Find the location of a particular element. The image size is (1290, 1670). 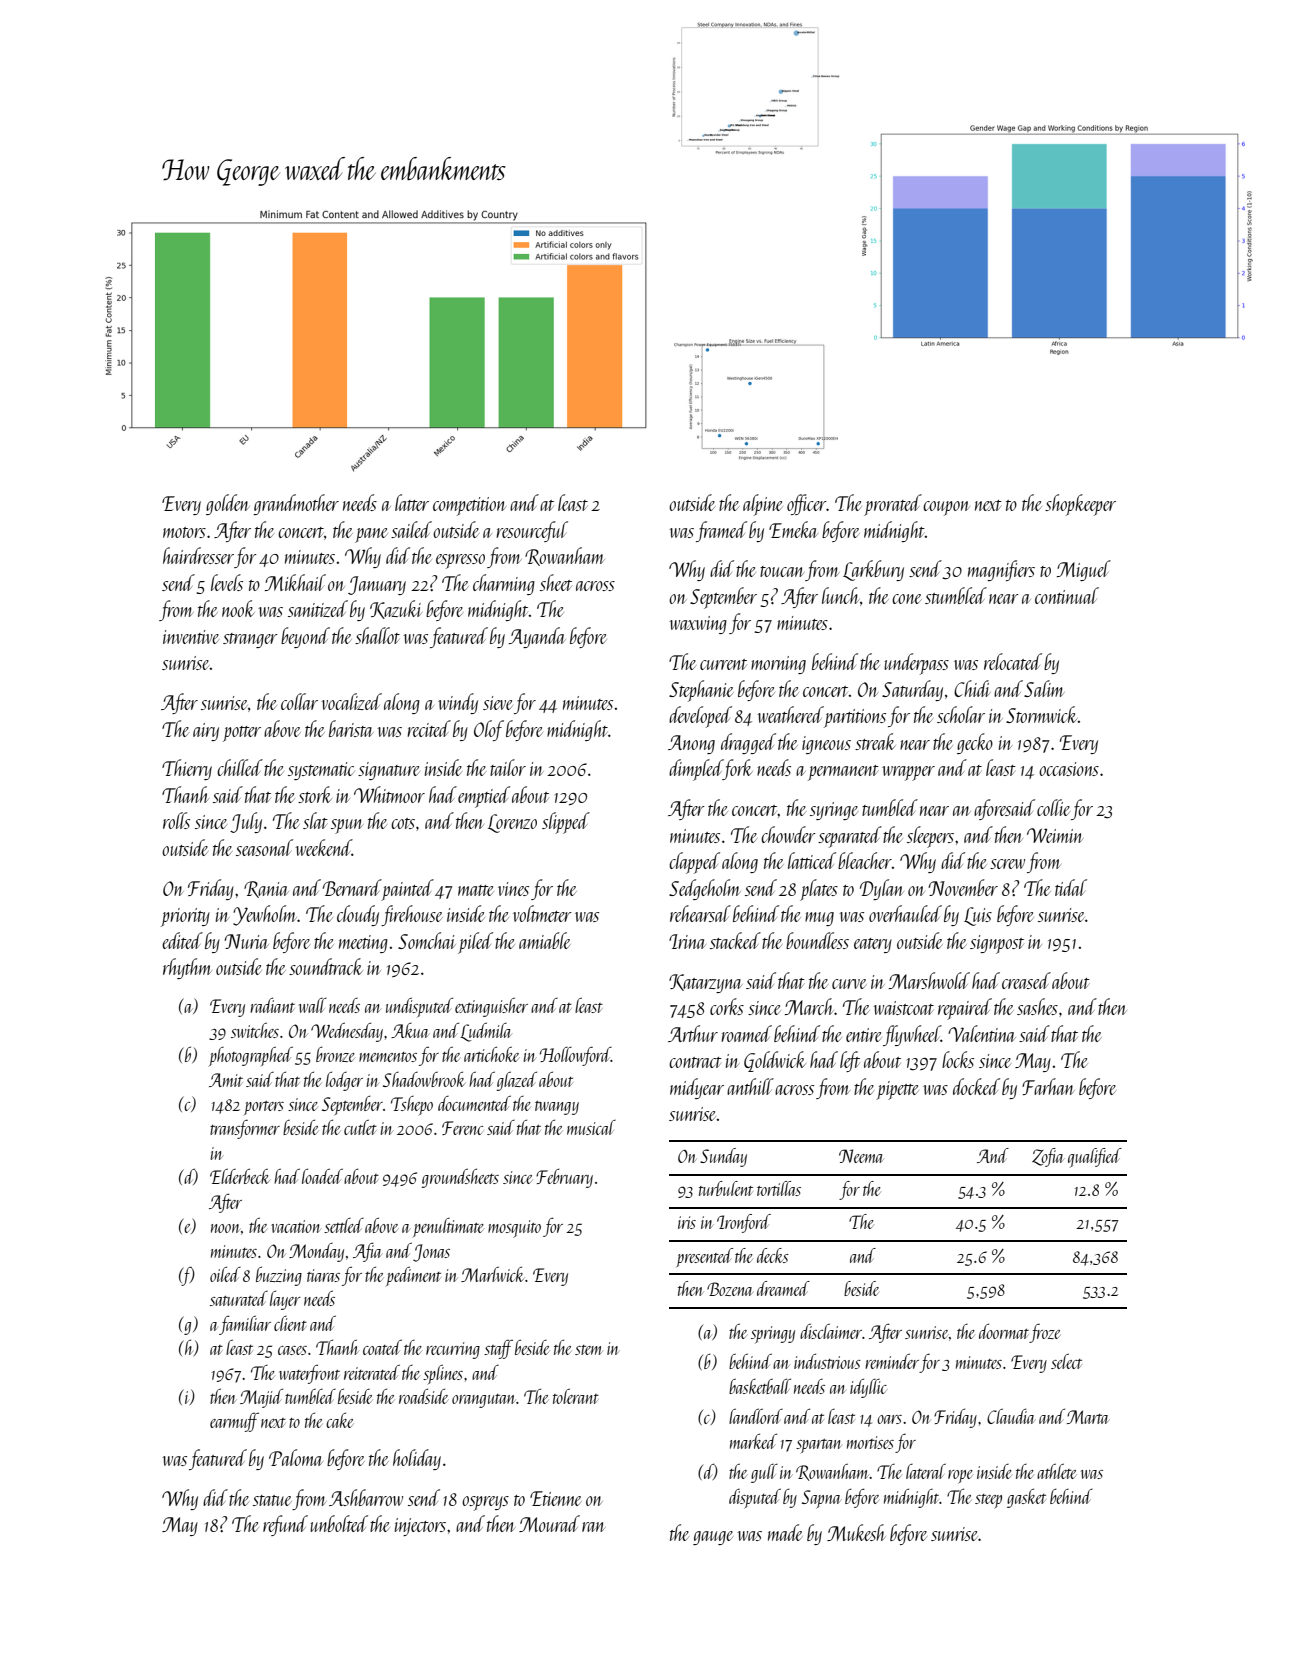

Neema is located at coordinates (861, 1156).
